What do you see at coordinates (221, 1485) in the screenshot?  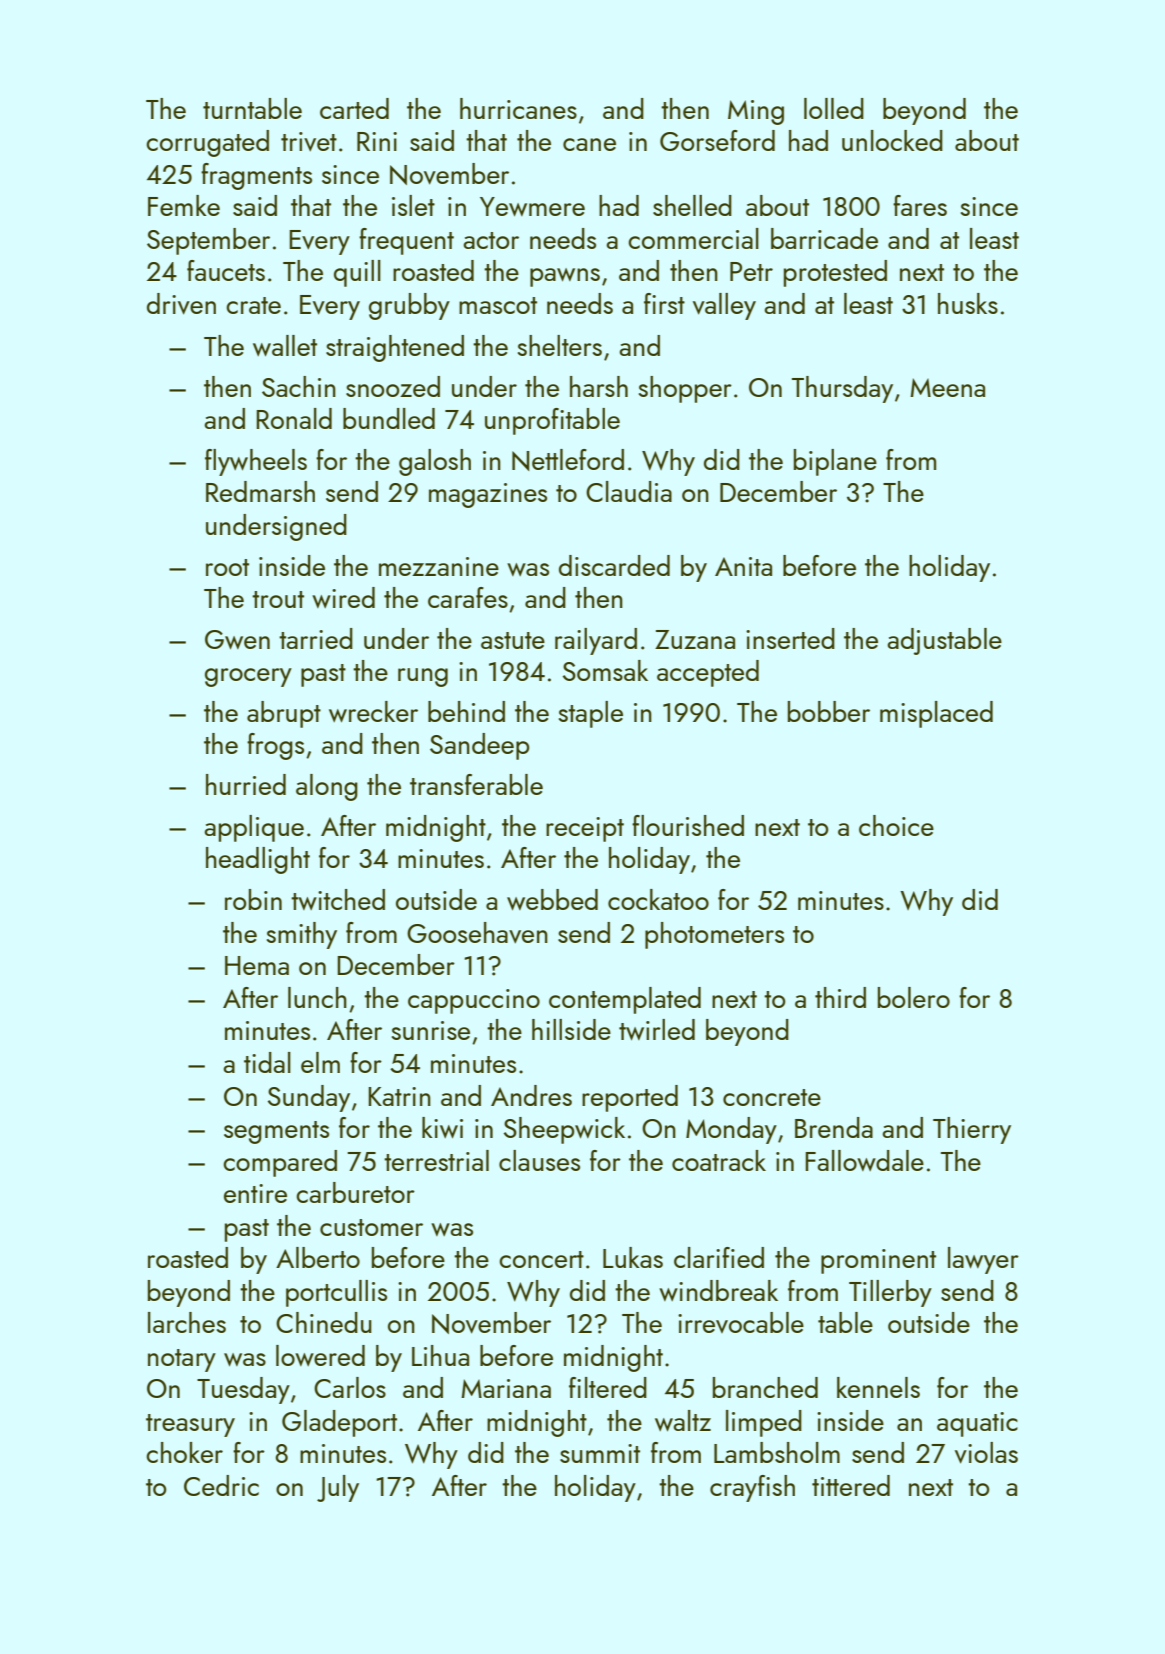 I see `Cedric` at bounding box center [221, 1485].
